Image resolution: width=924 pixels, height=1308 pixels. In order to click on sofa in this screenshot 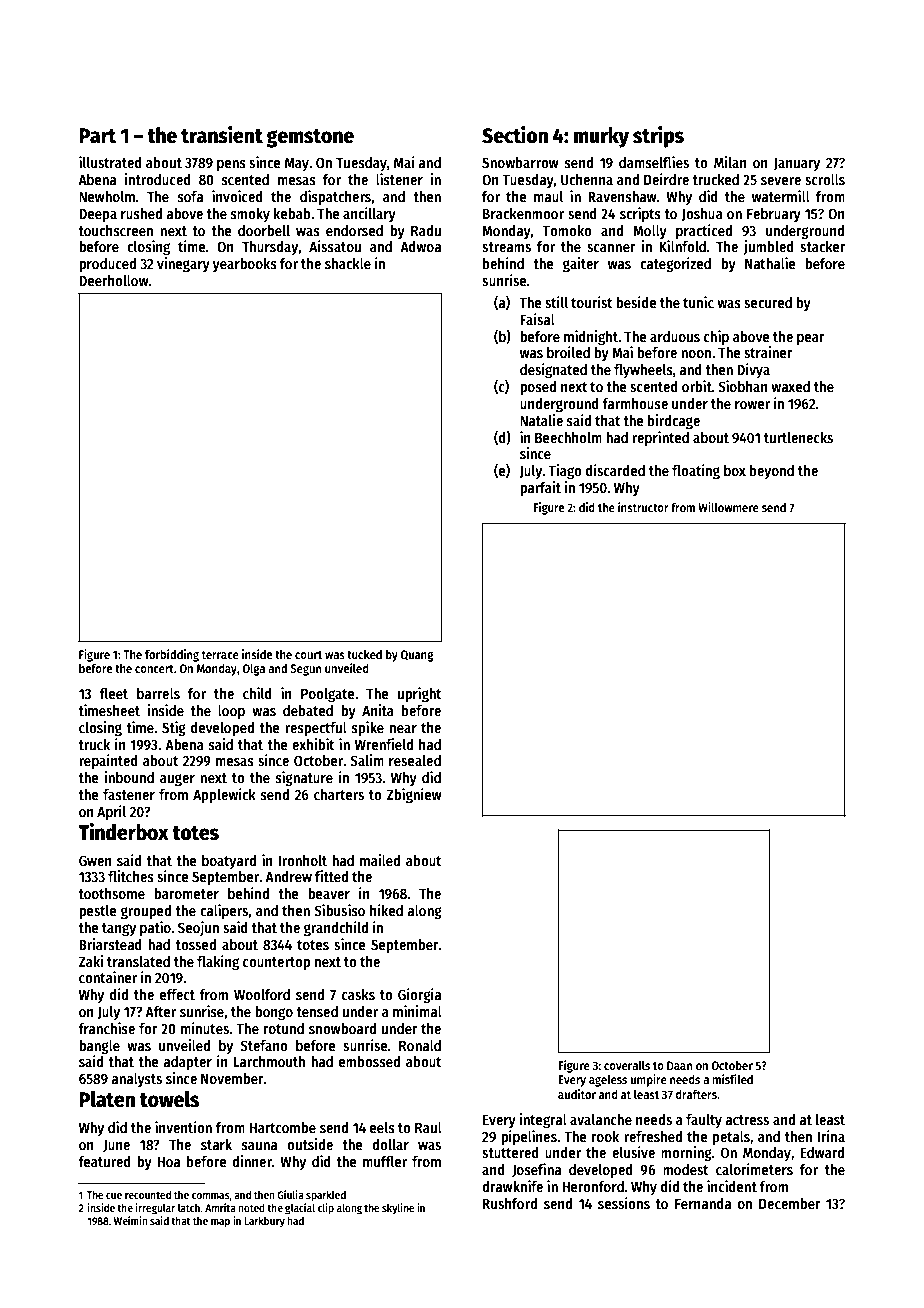, I will do `click(190, 196)`.
